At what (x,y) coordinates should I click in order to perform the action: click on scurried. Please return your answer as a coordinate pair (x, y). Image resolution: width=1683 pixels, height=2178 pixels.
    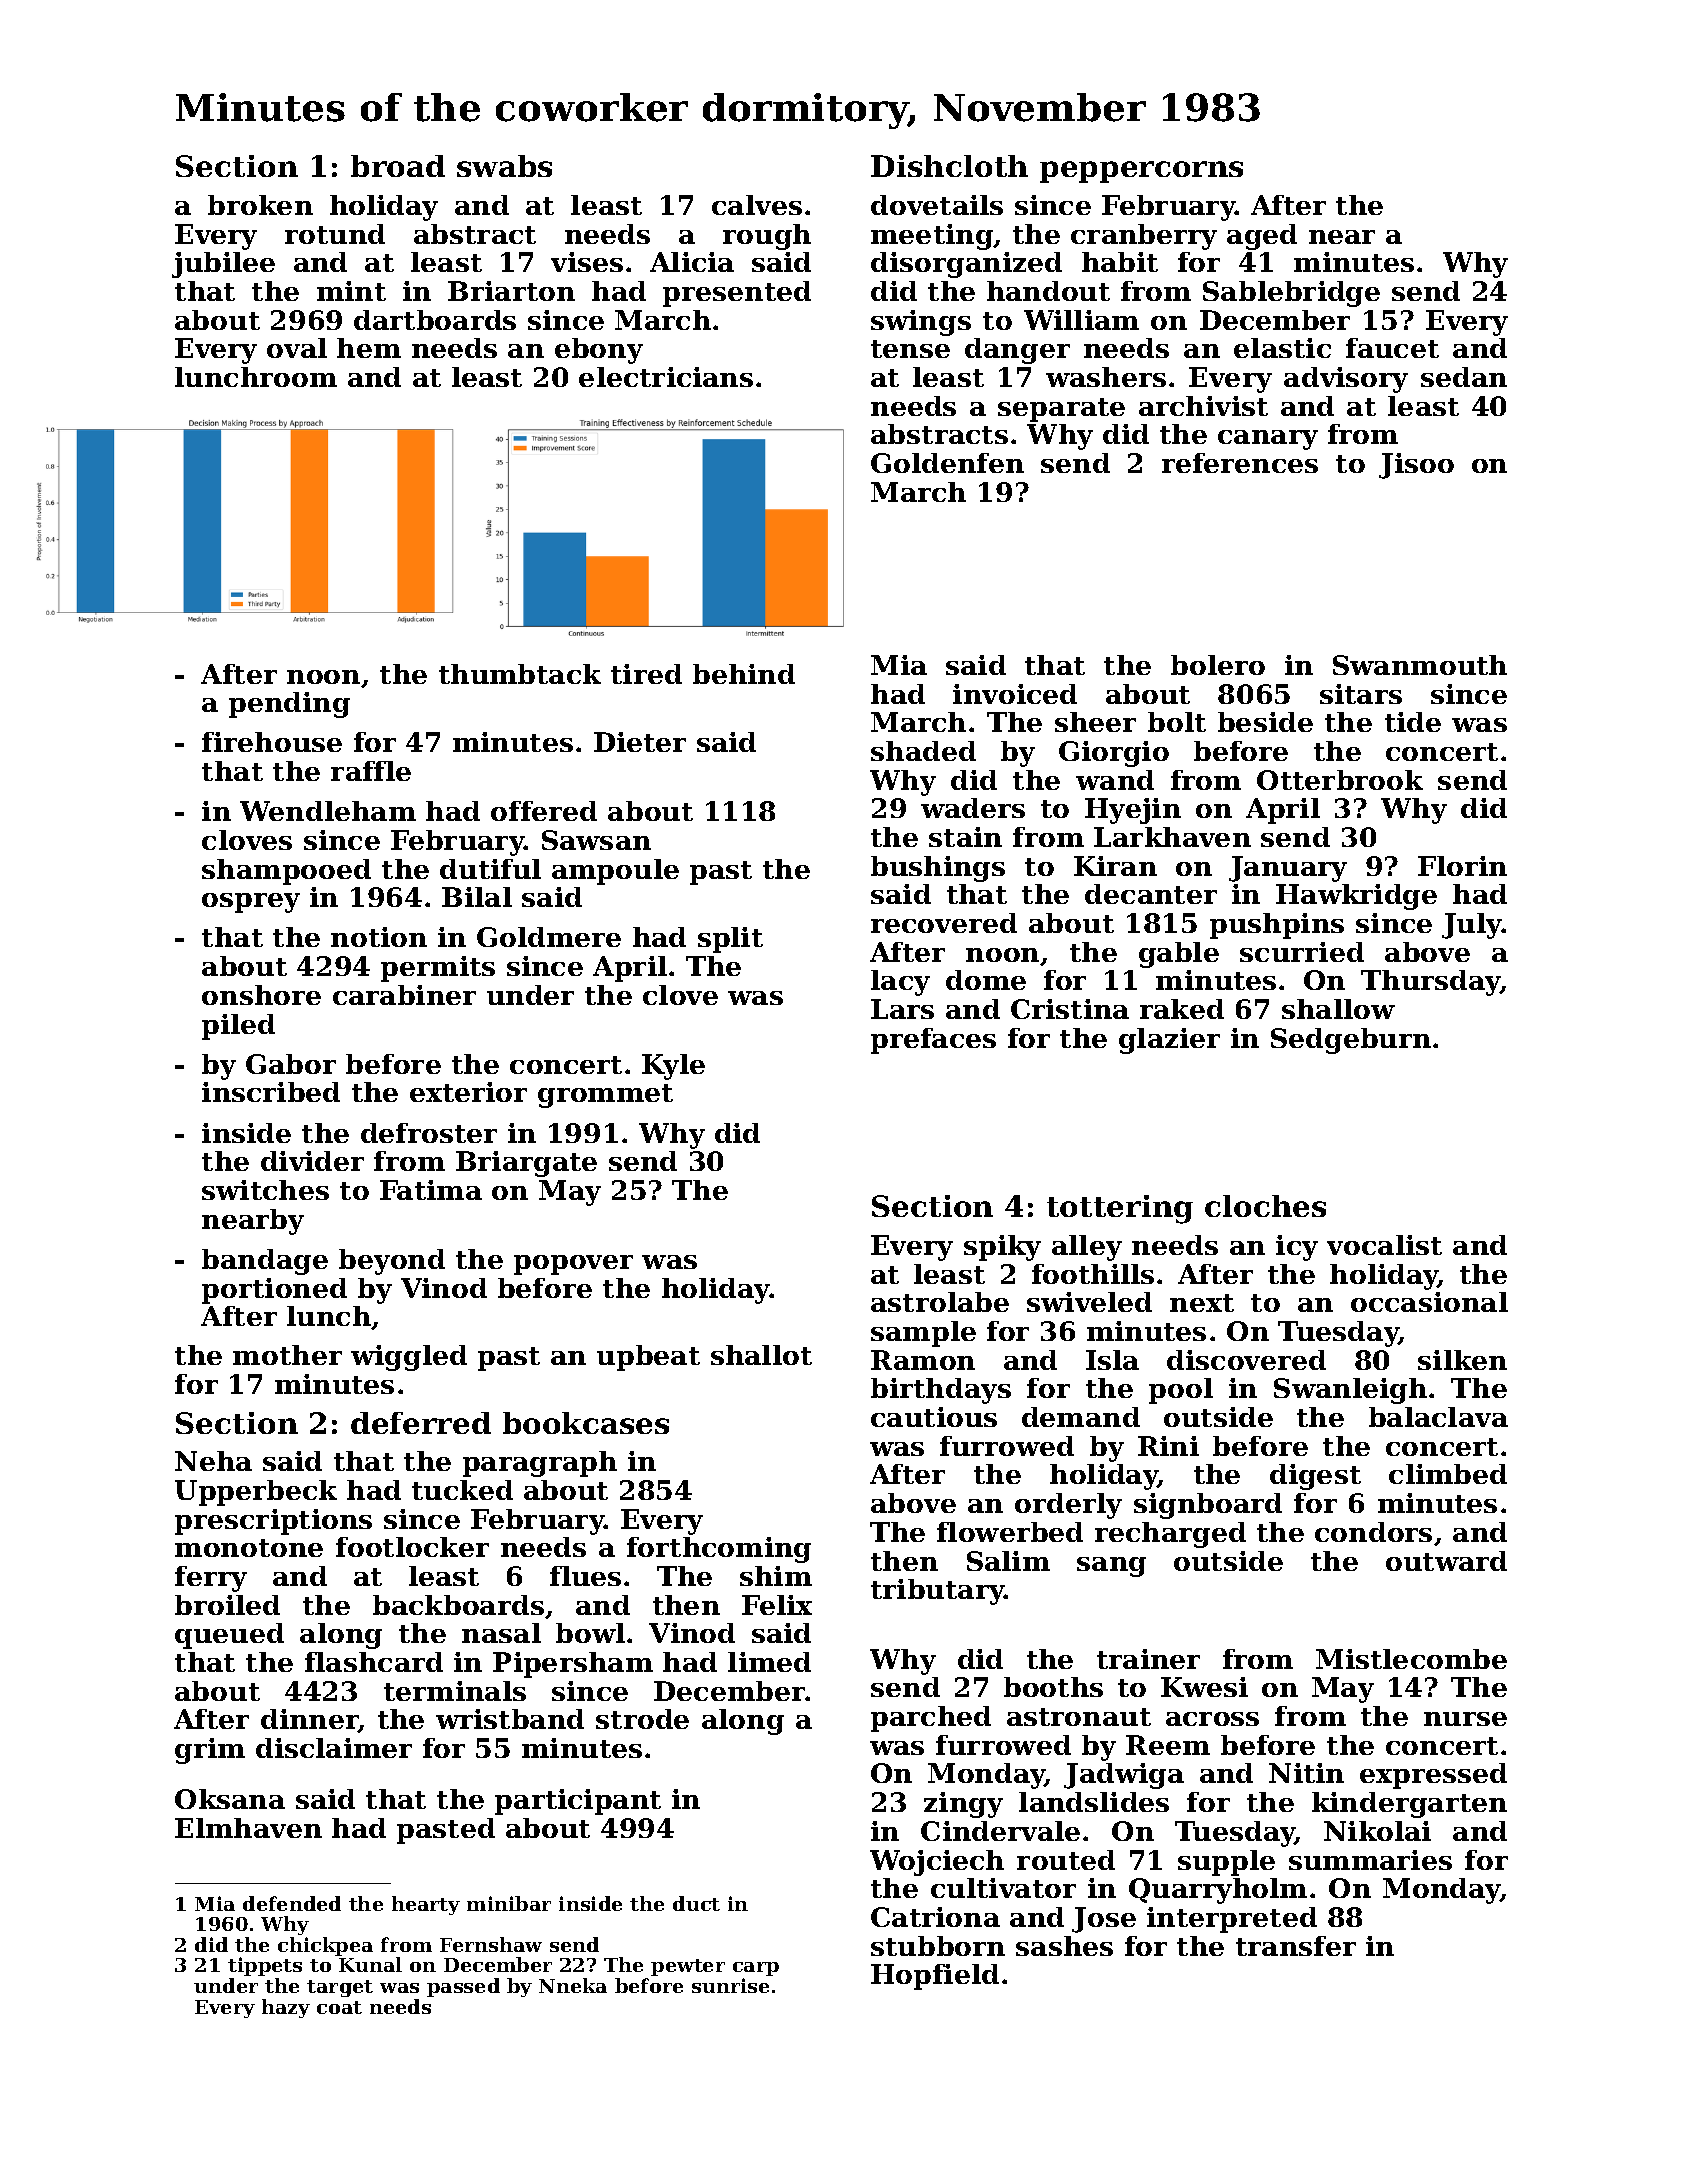
    Looking at the image, I should click on (1302, 952).
